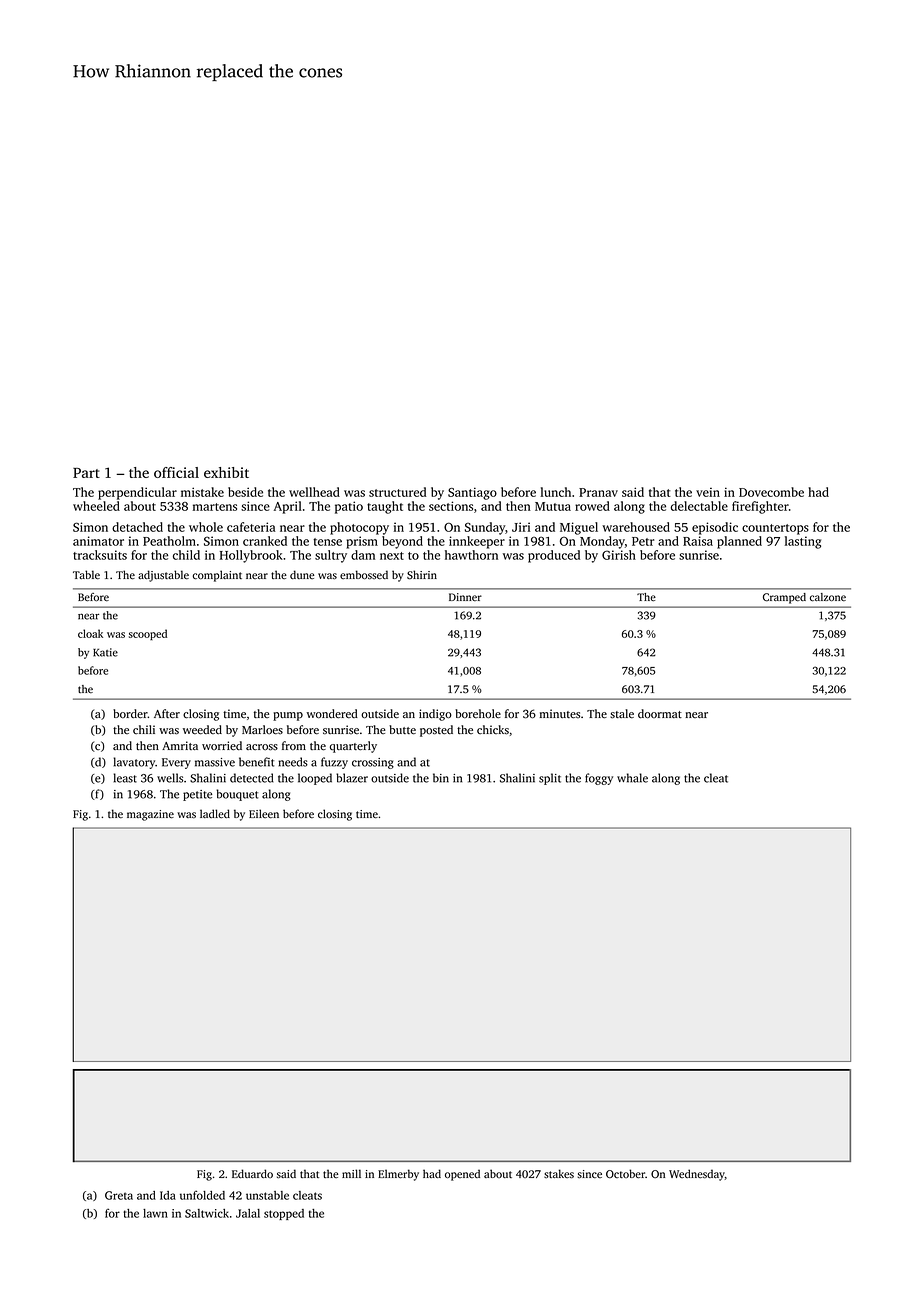 The height and width of the page is (1308, 924). What do you see at coordinates (559, 1174) in the page?
I see `stakes` at bounding box center [559, 1174].
